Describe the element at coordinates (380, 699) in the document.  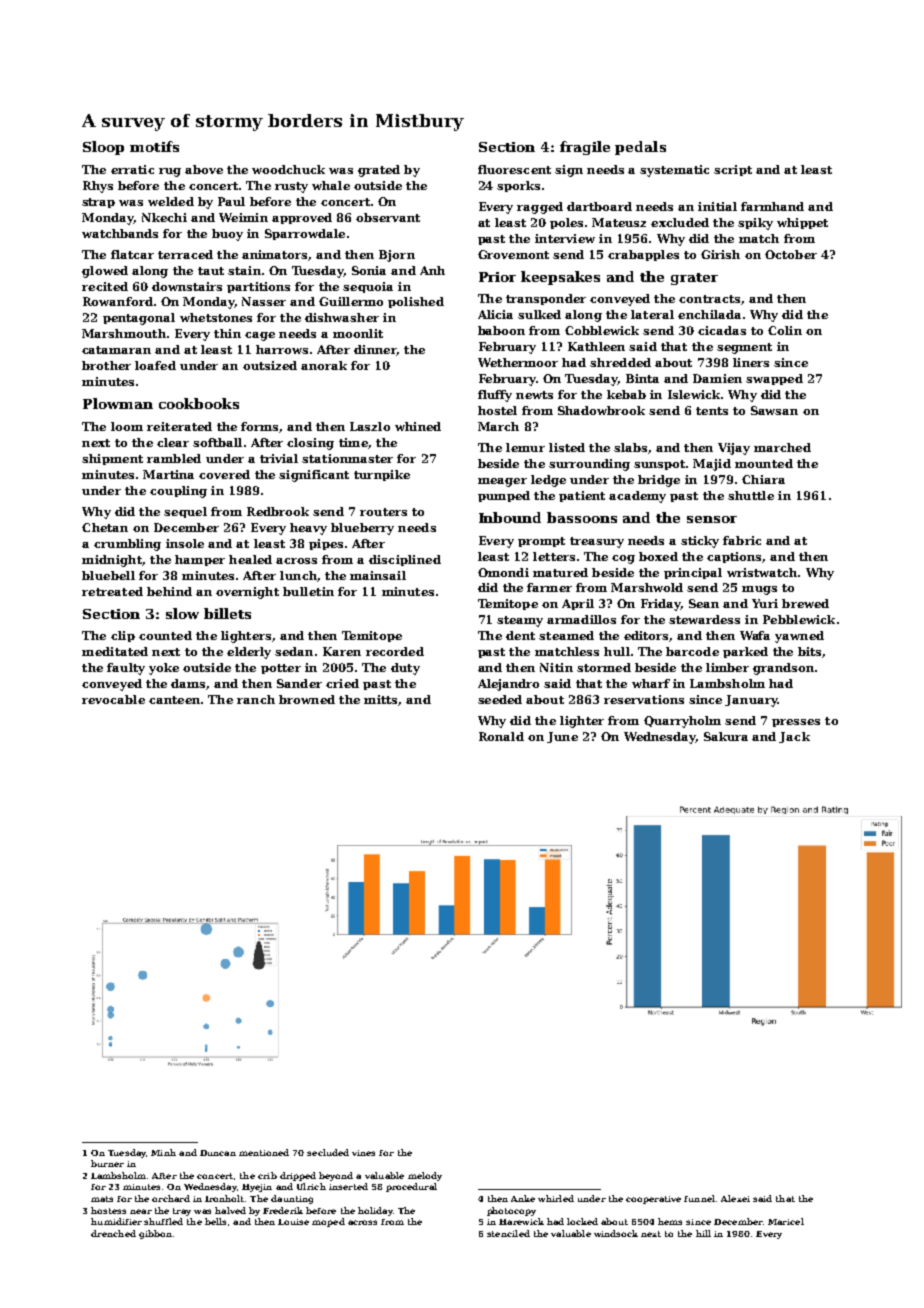
I see `mitts` at that location.
